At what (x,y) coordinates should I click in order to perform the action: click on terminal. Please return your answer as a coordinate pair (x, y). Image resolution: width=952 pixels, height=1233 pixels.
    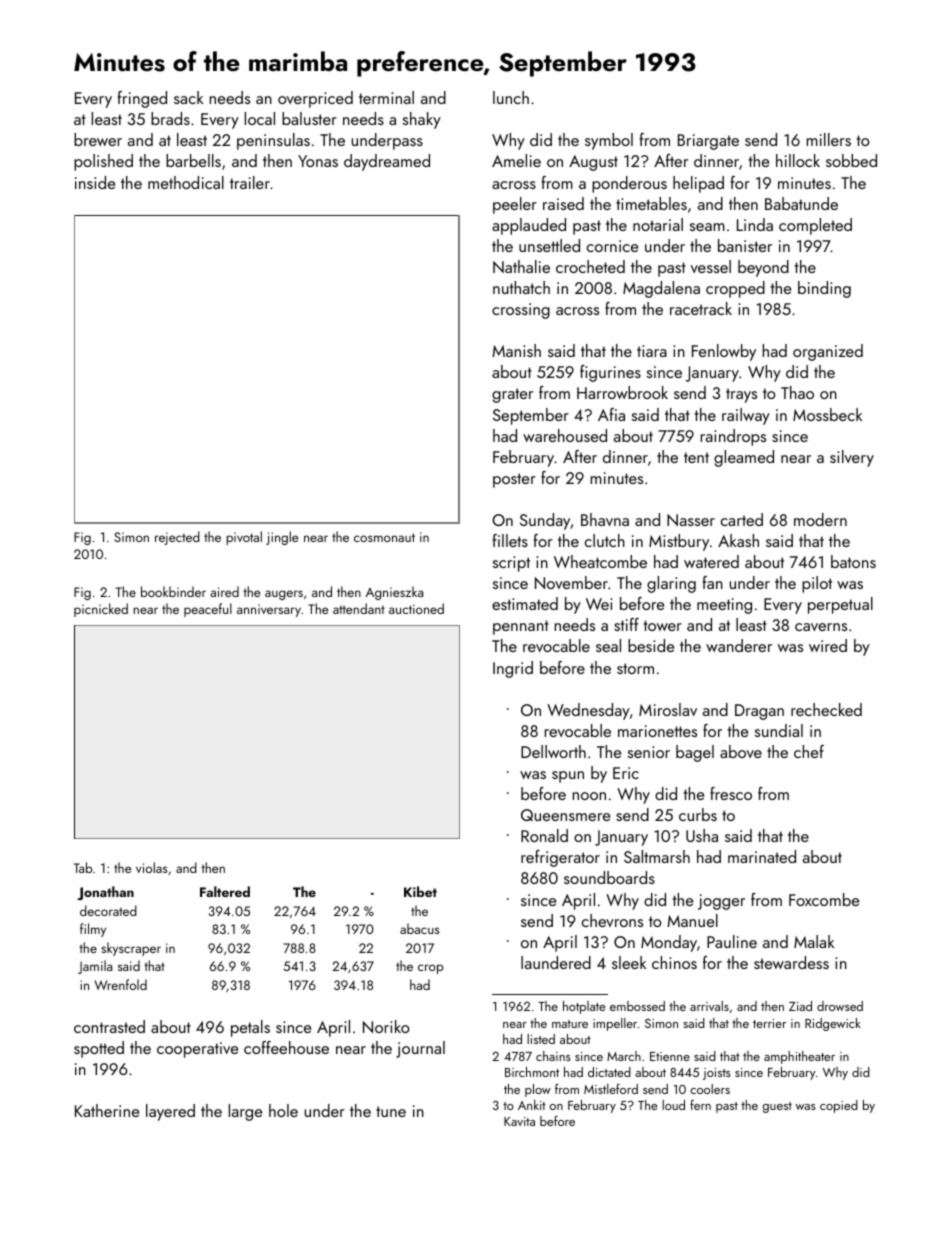
    Looking at the image, I should click on (386, 97).
